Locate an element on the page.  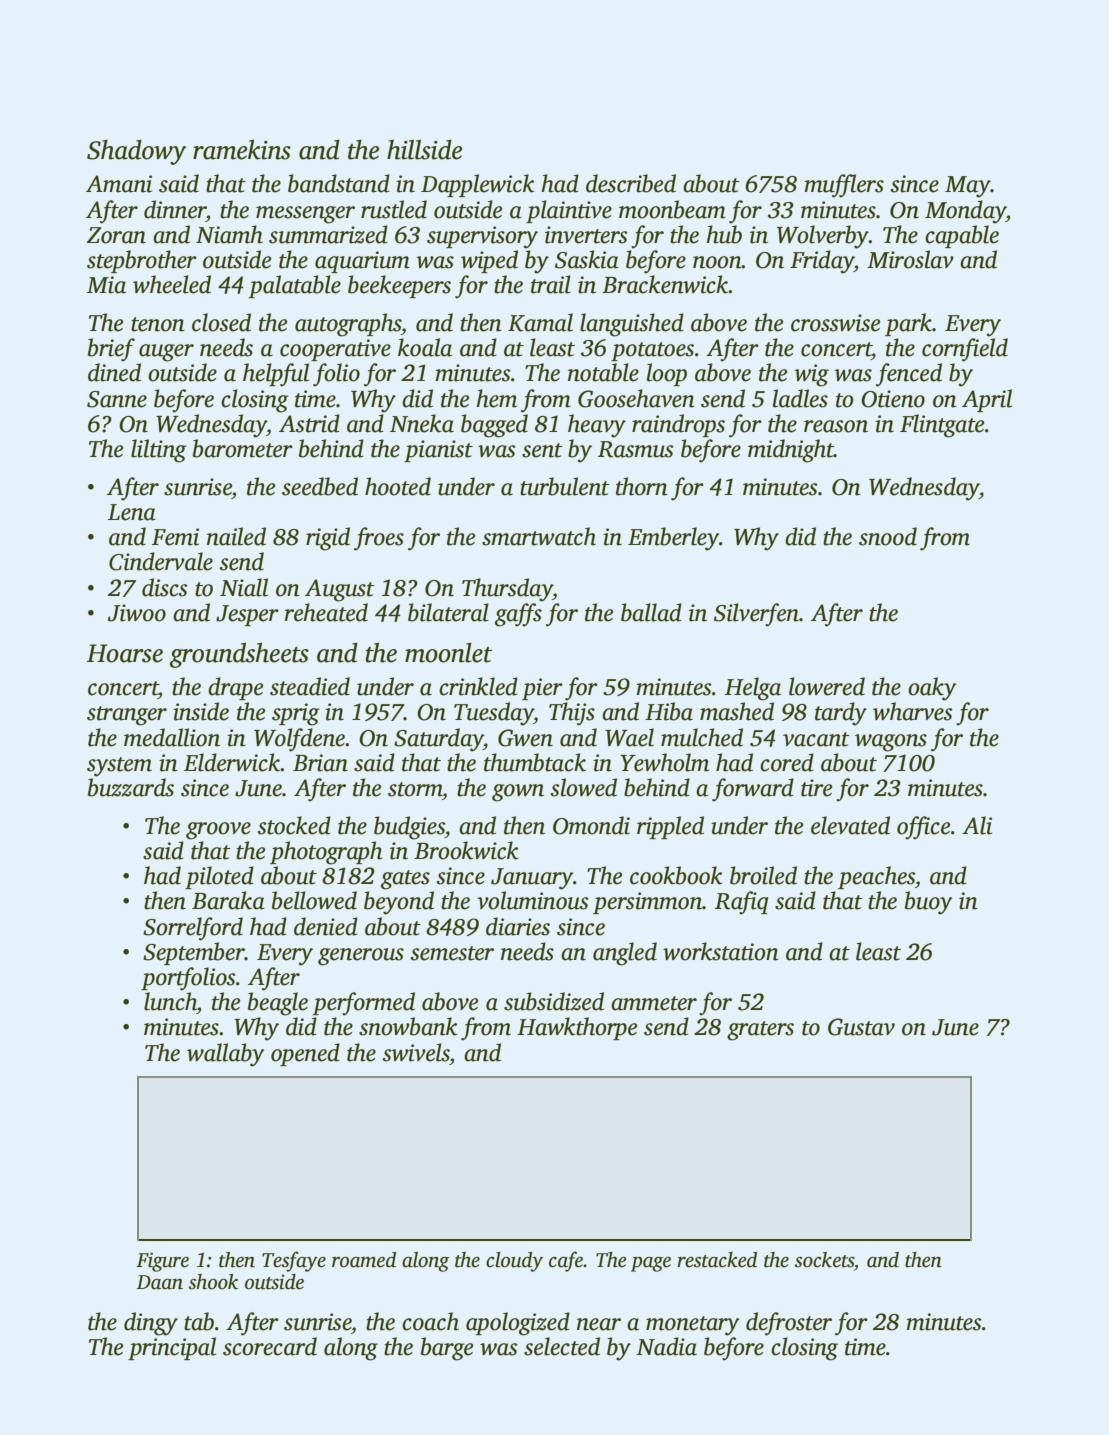
Omondi is located at coordinates (591, 825).
